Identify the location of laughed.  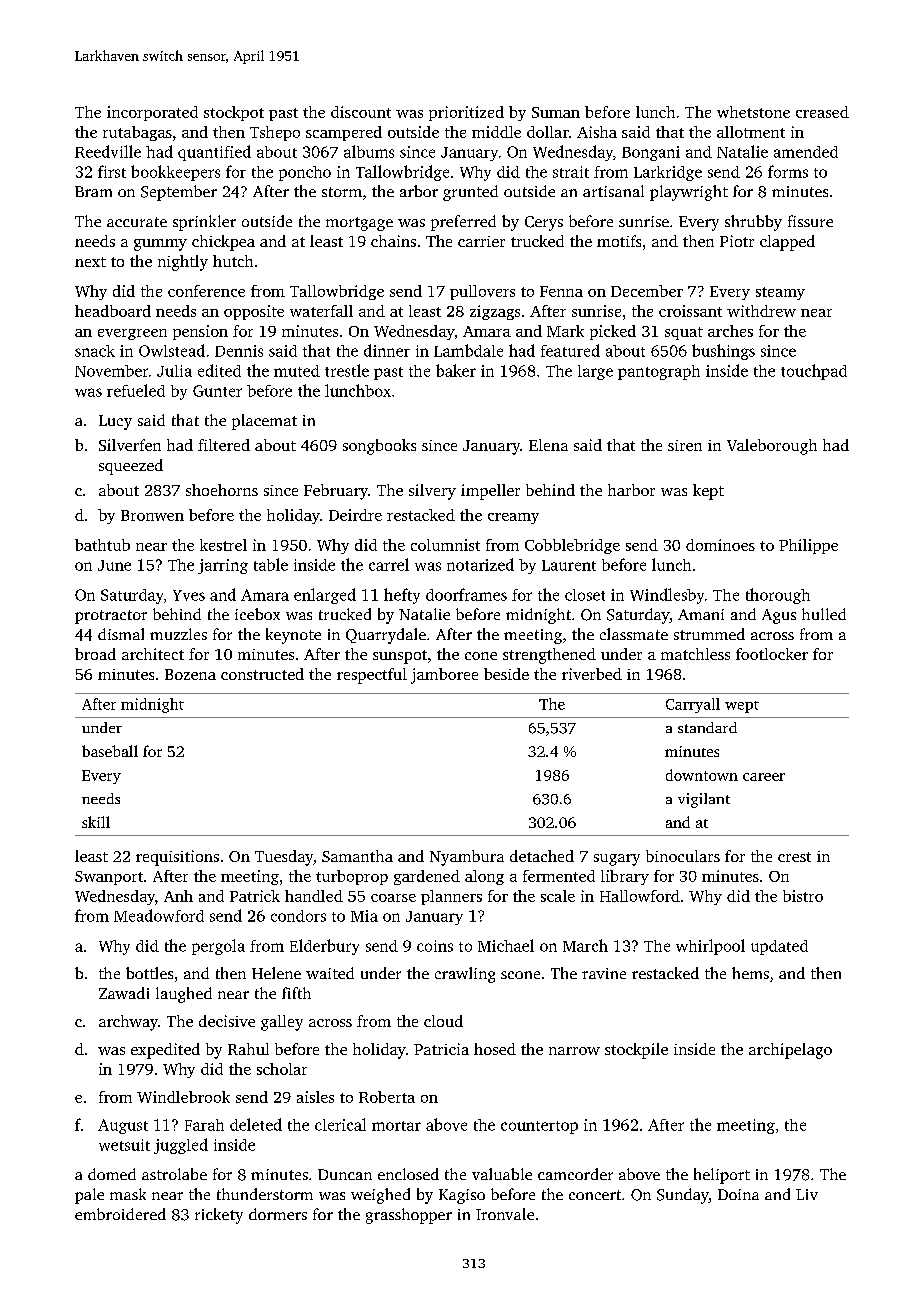
(184, 995).
